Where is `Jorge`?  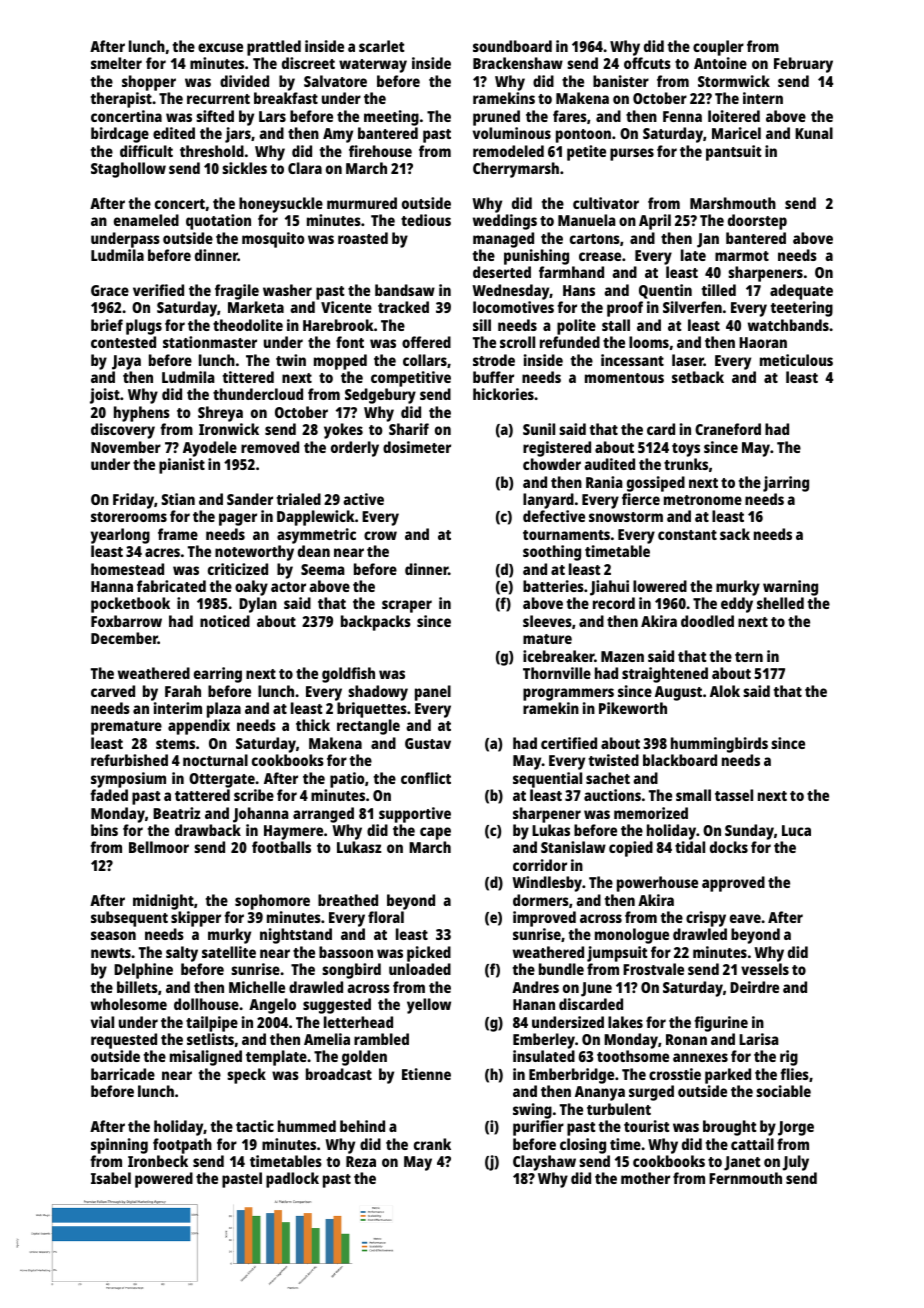
Jorge is located at coordinates (796, 1128).
